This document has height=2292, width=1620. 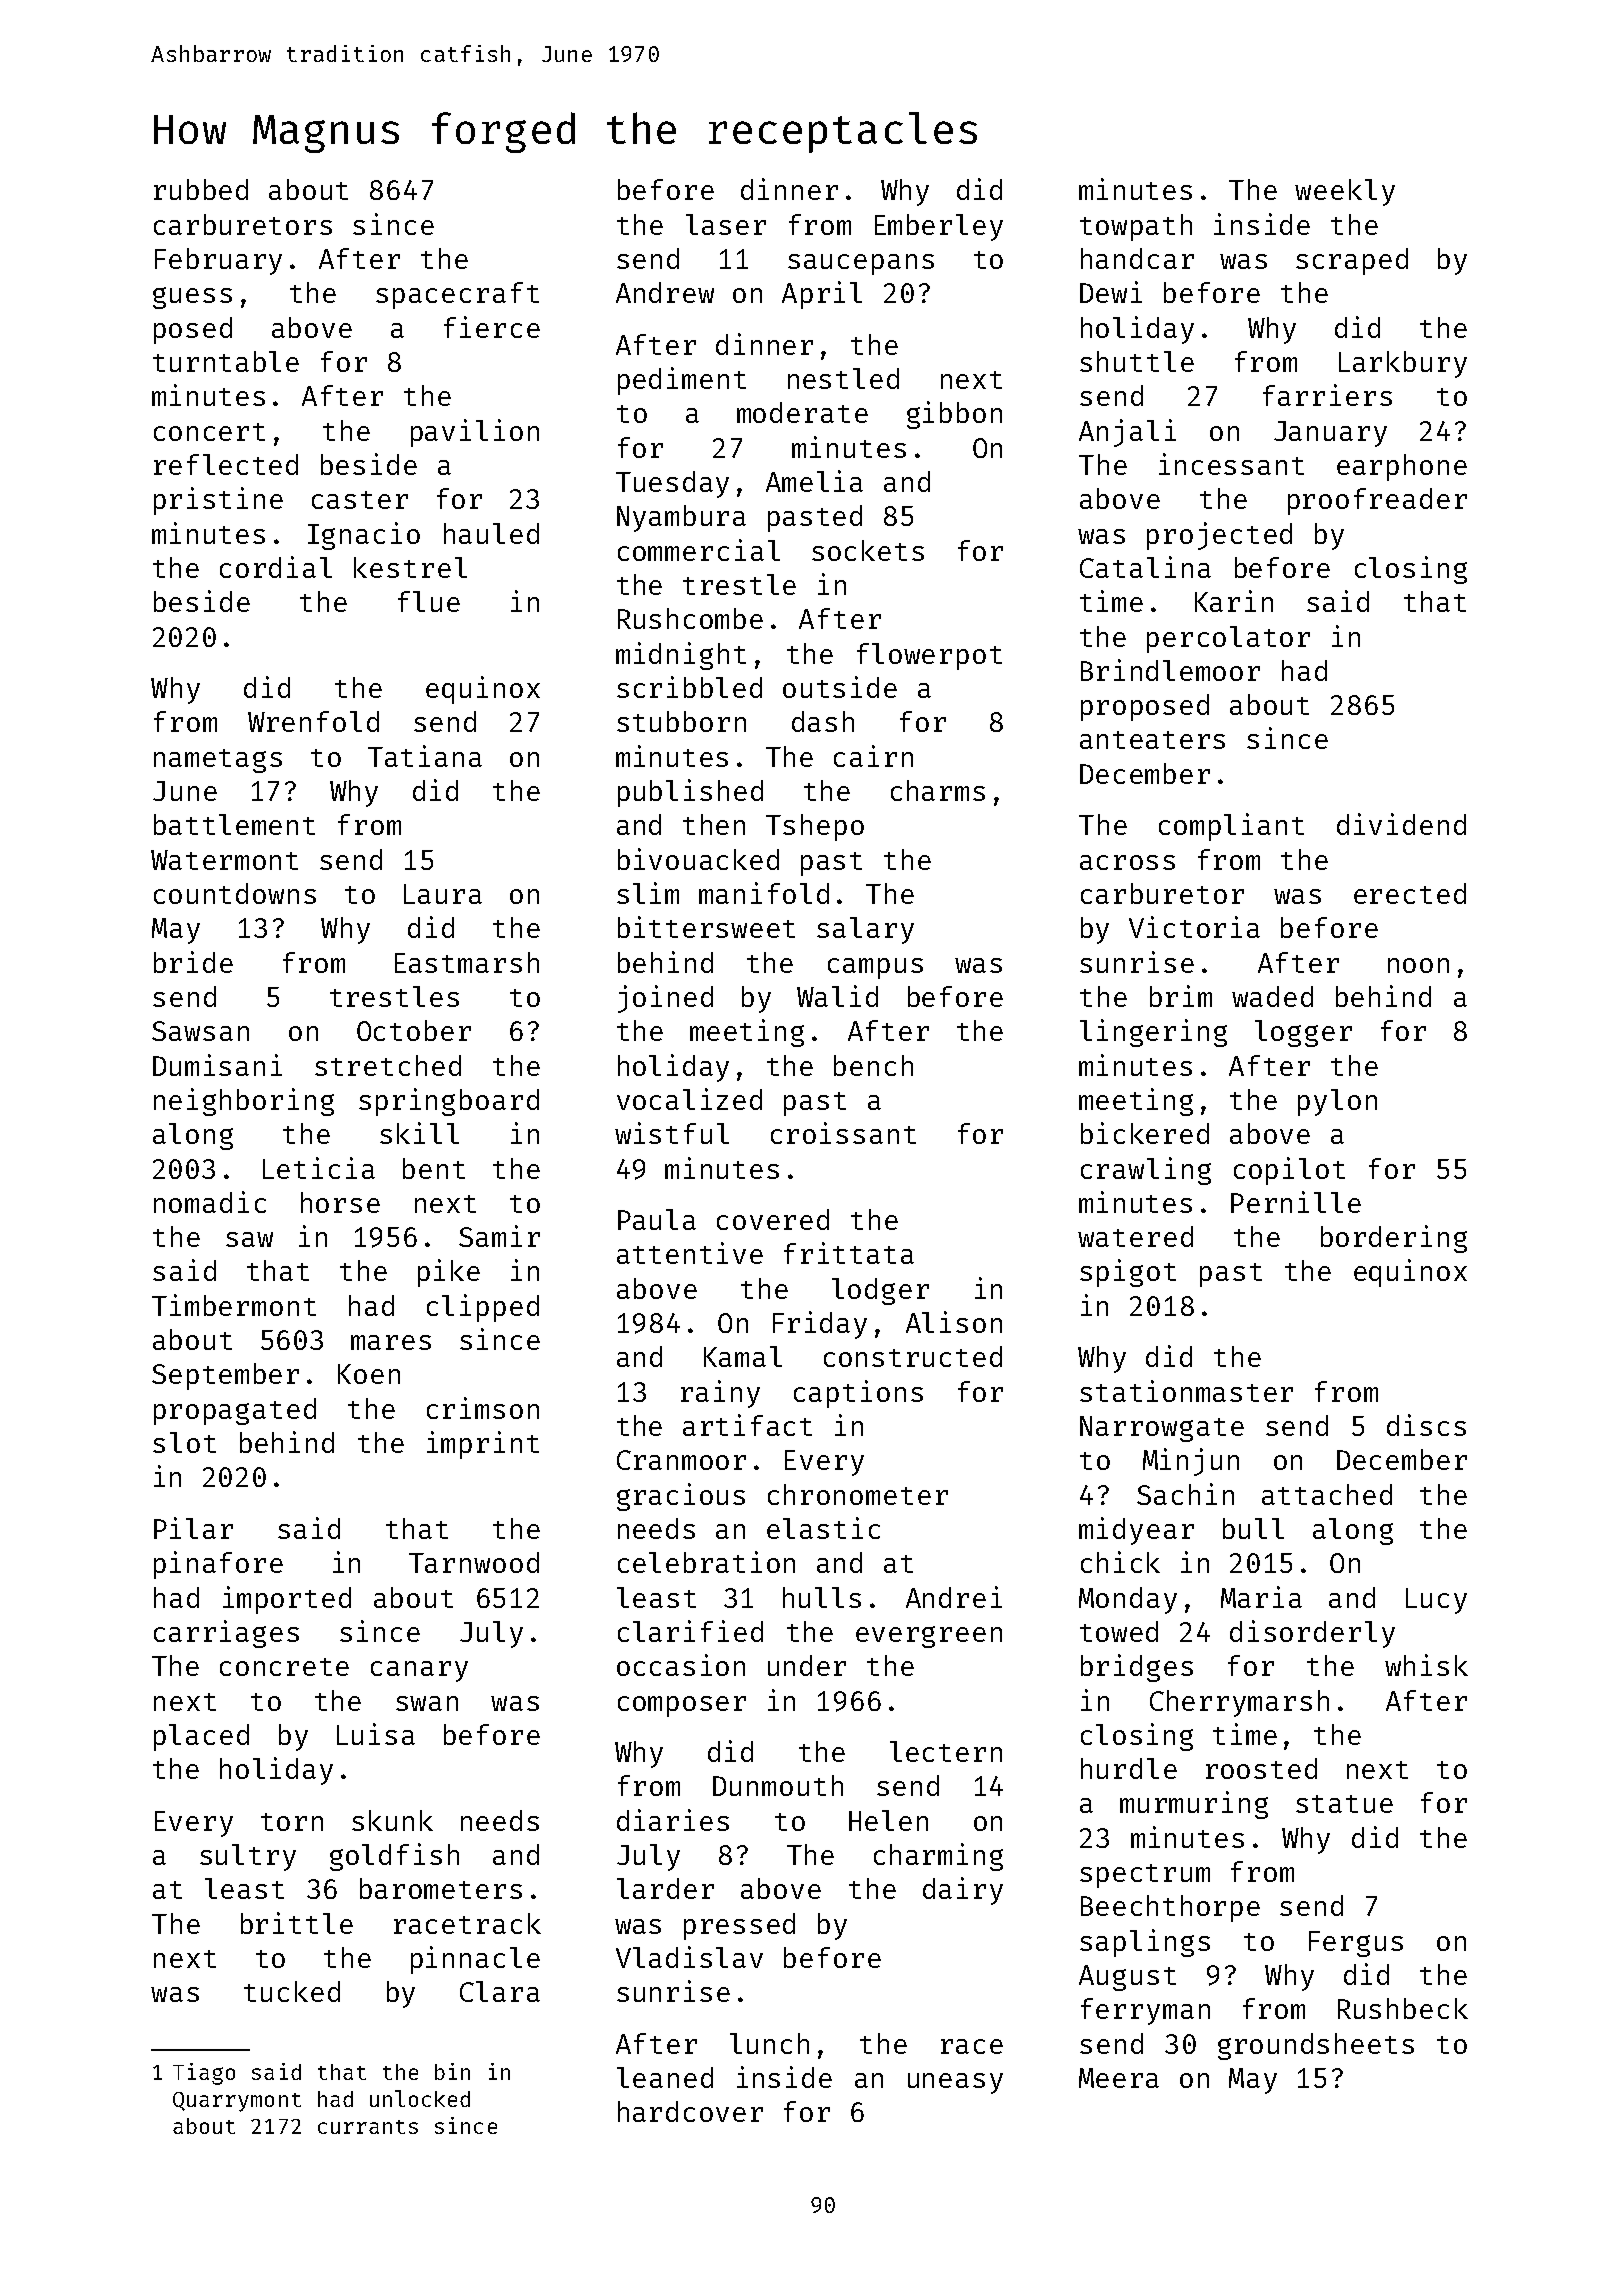 What do you see at coordinates (743, 1356) in the document?
I see `Kamal` at bounding box center [743, 1356].
